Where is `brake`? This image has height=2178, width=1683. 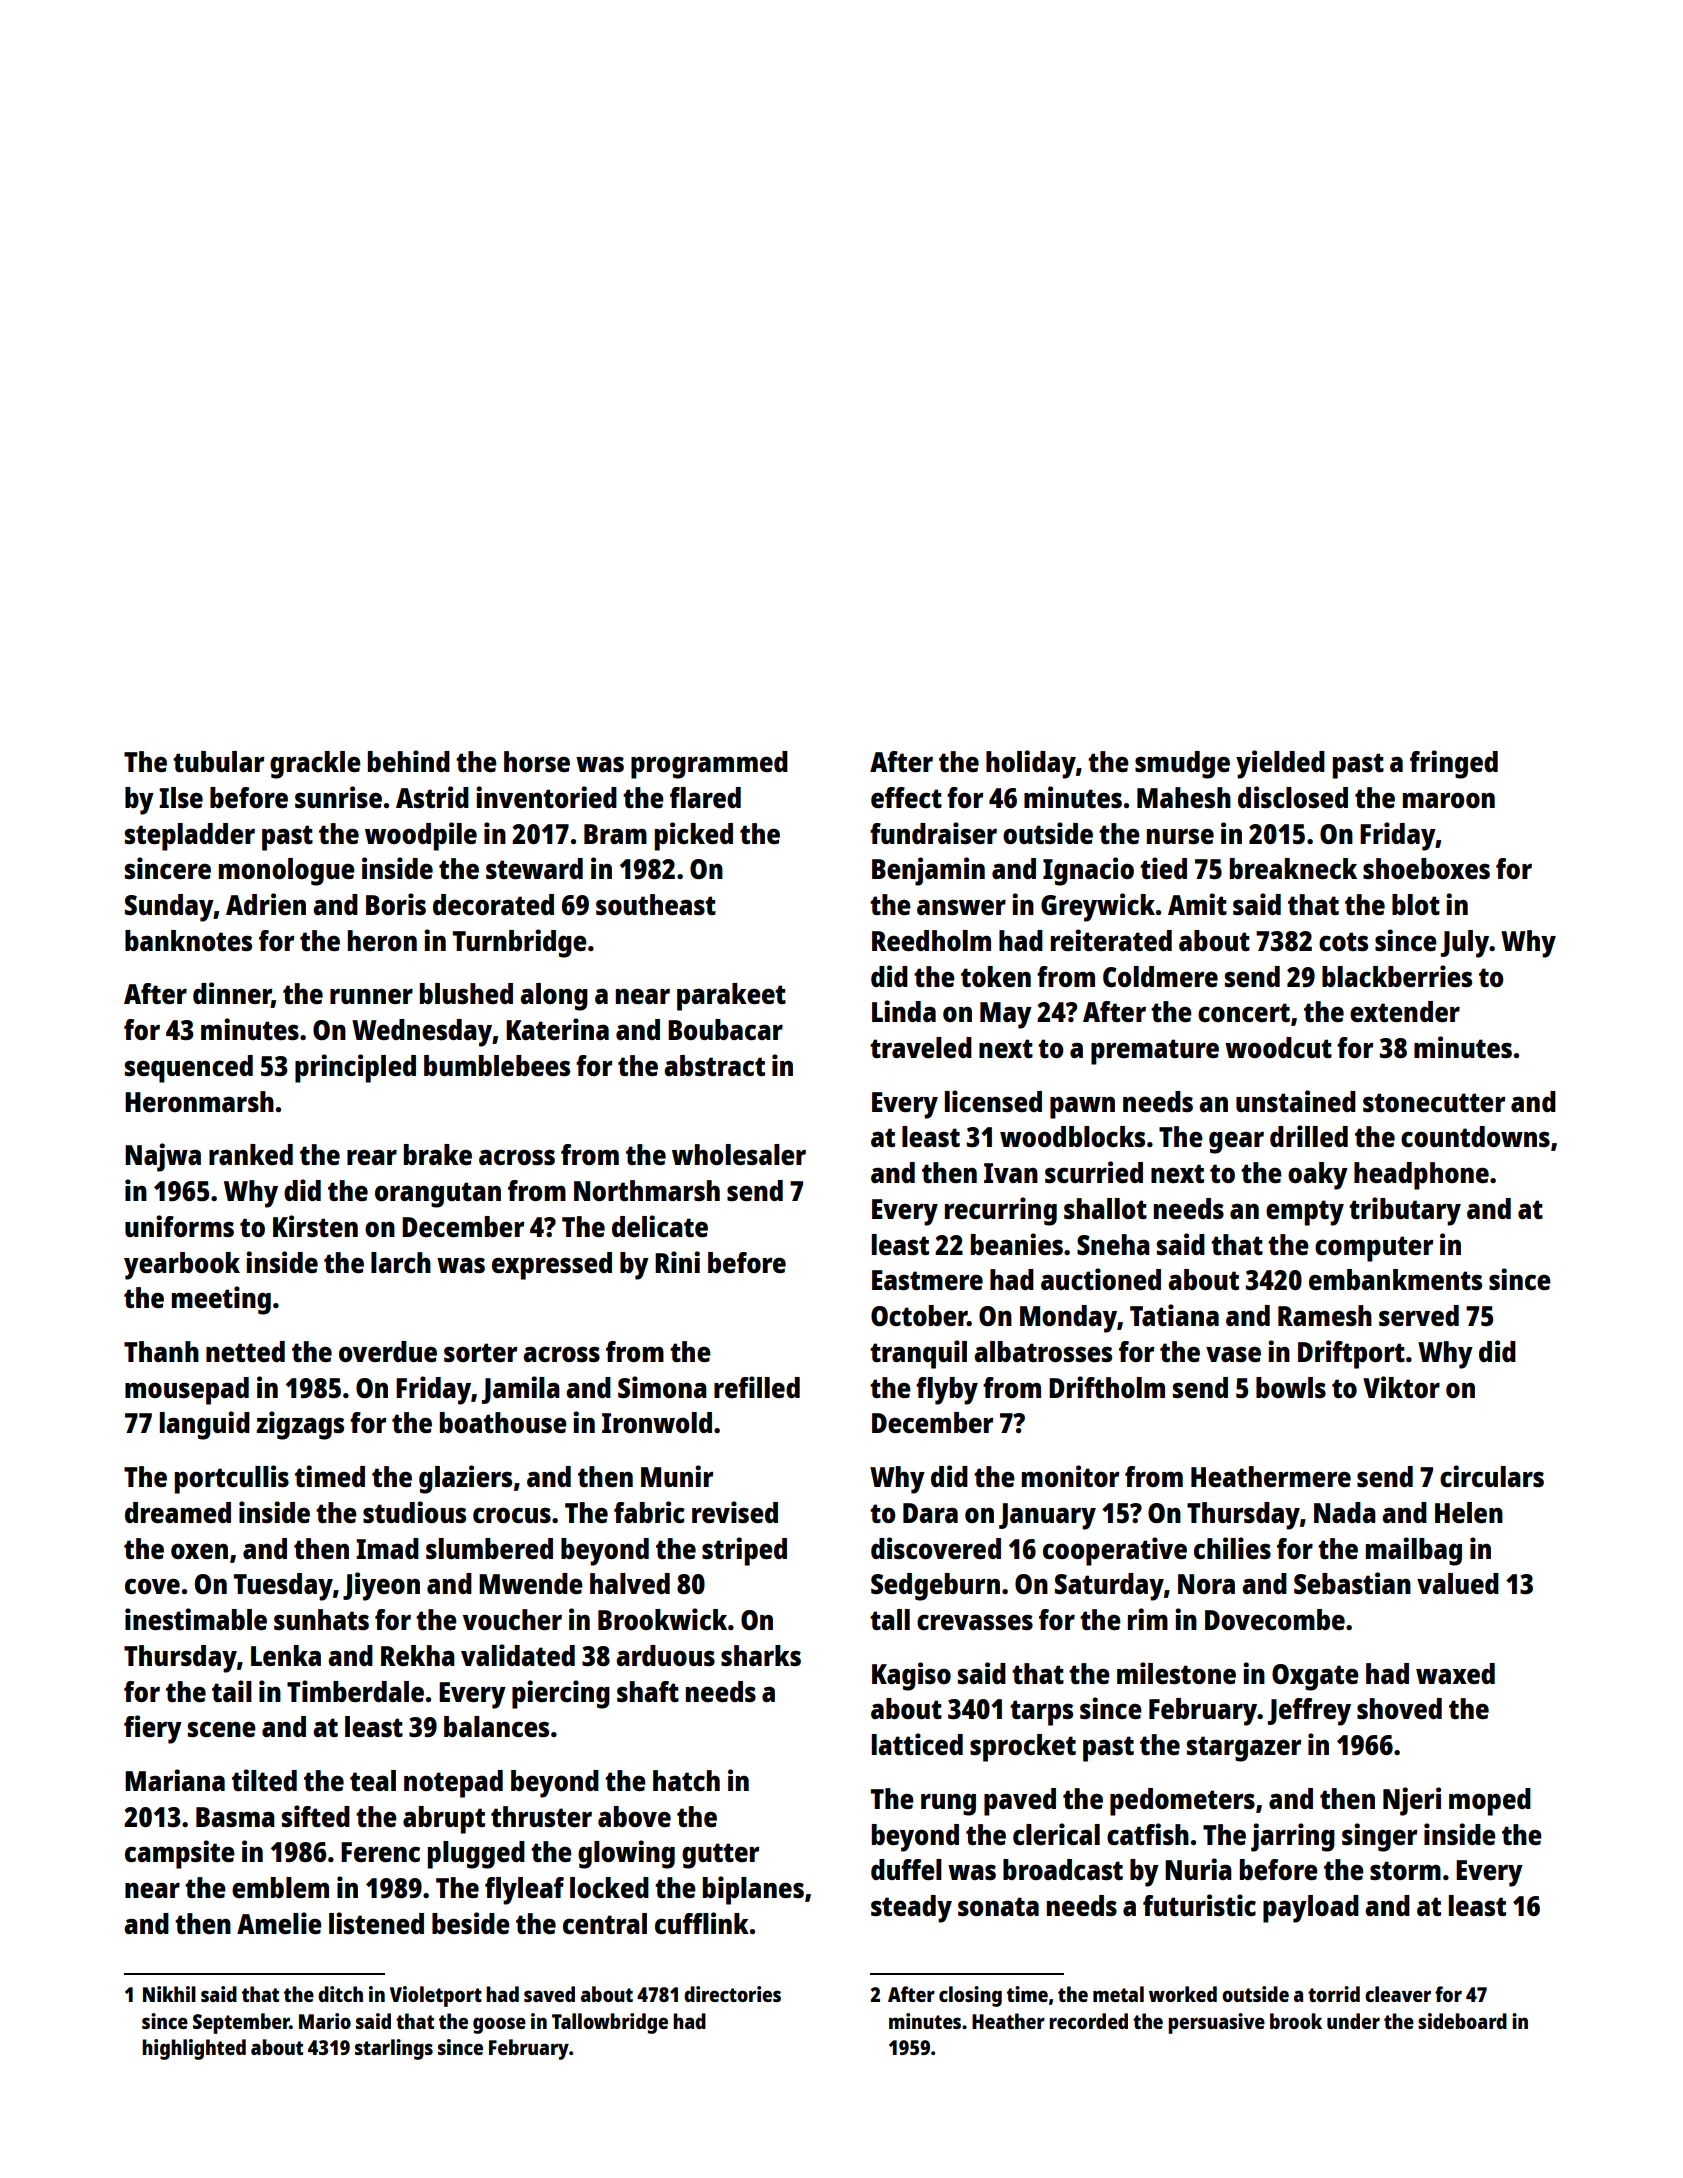 brake is located at coordinates (438, 1154).
